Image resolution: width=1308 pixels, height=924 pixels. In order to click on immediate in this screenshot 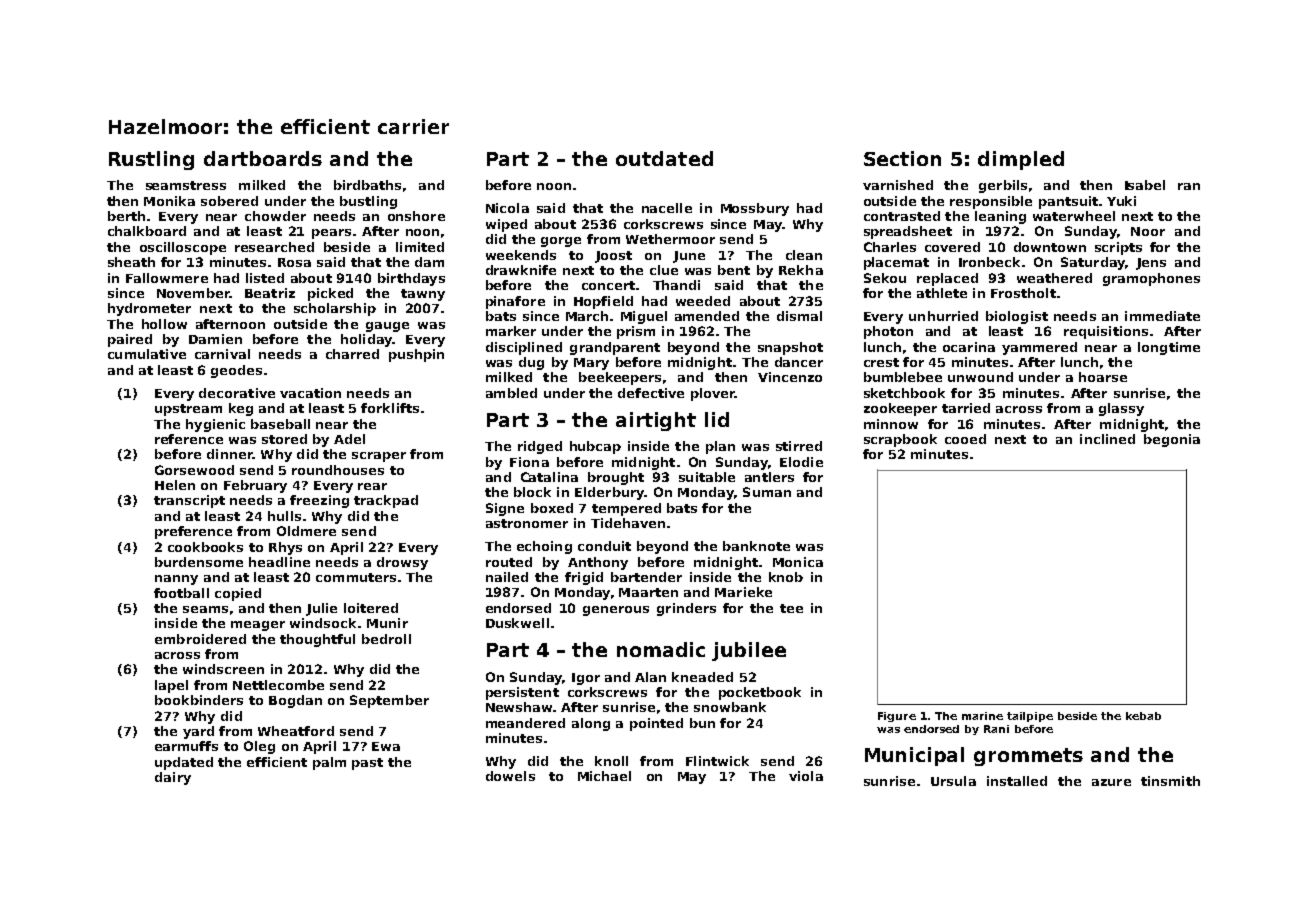, I will do `click(1162, 316)`.
